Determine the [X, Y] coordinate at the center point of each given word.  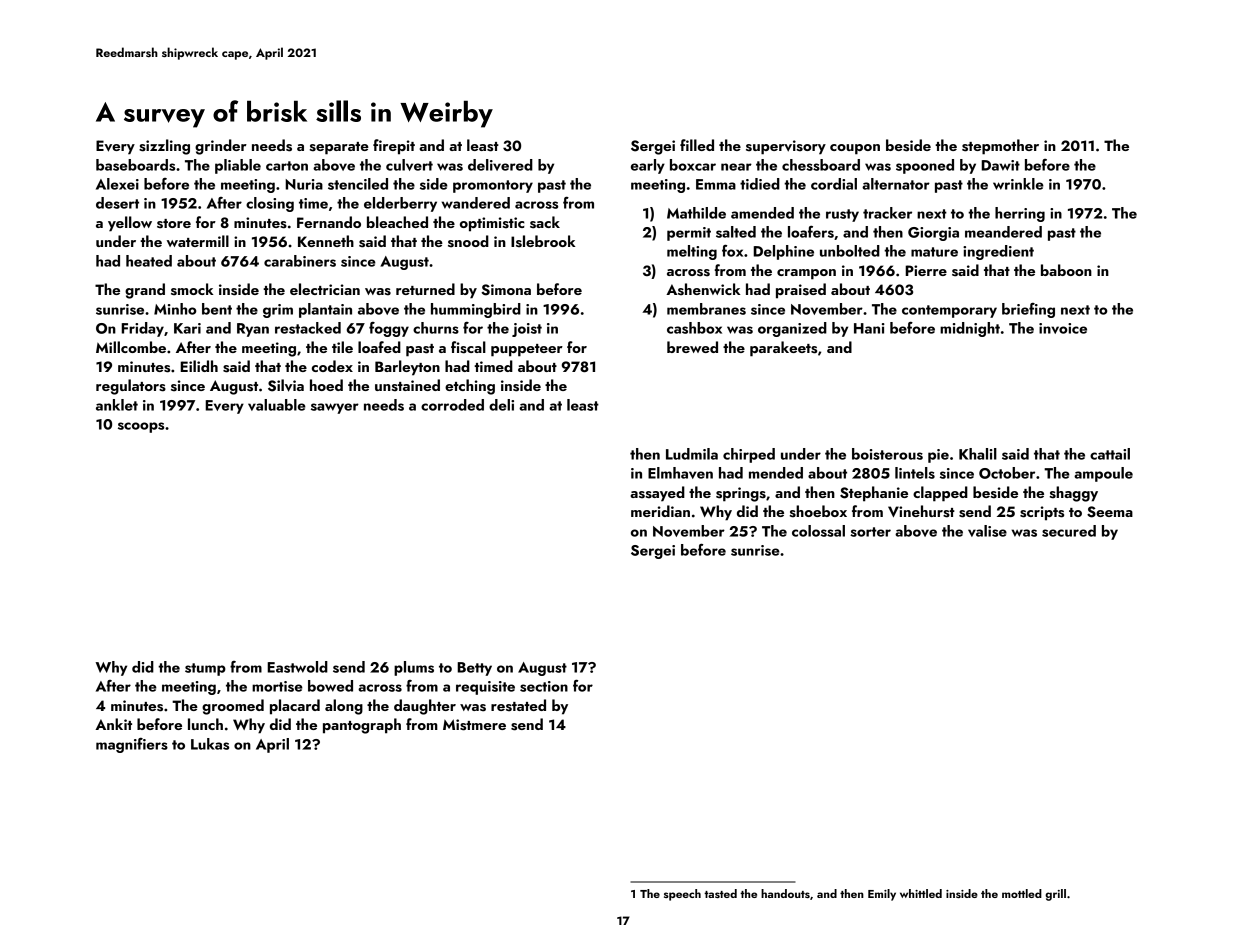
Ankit [113, 724]
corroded [452, 405]
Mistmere [474, 725]
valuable [277, 405]
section [544, 686]
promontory [493, 186]
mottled [1022, 893]
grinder [221, 147]
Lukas [210, 744]
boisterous [887, 454]
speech [682, 895]
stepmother [1000, 147]
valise [987, 531]
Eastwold [297, 667]
